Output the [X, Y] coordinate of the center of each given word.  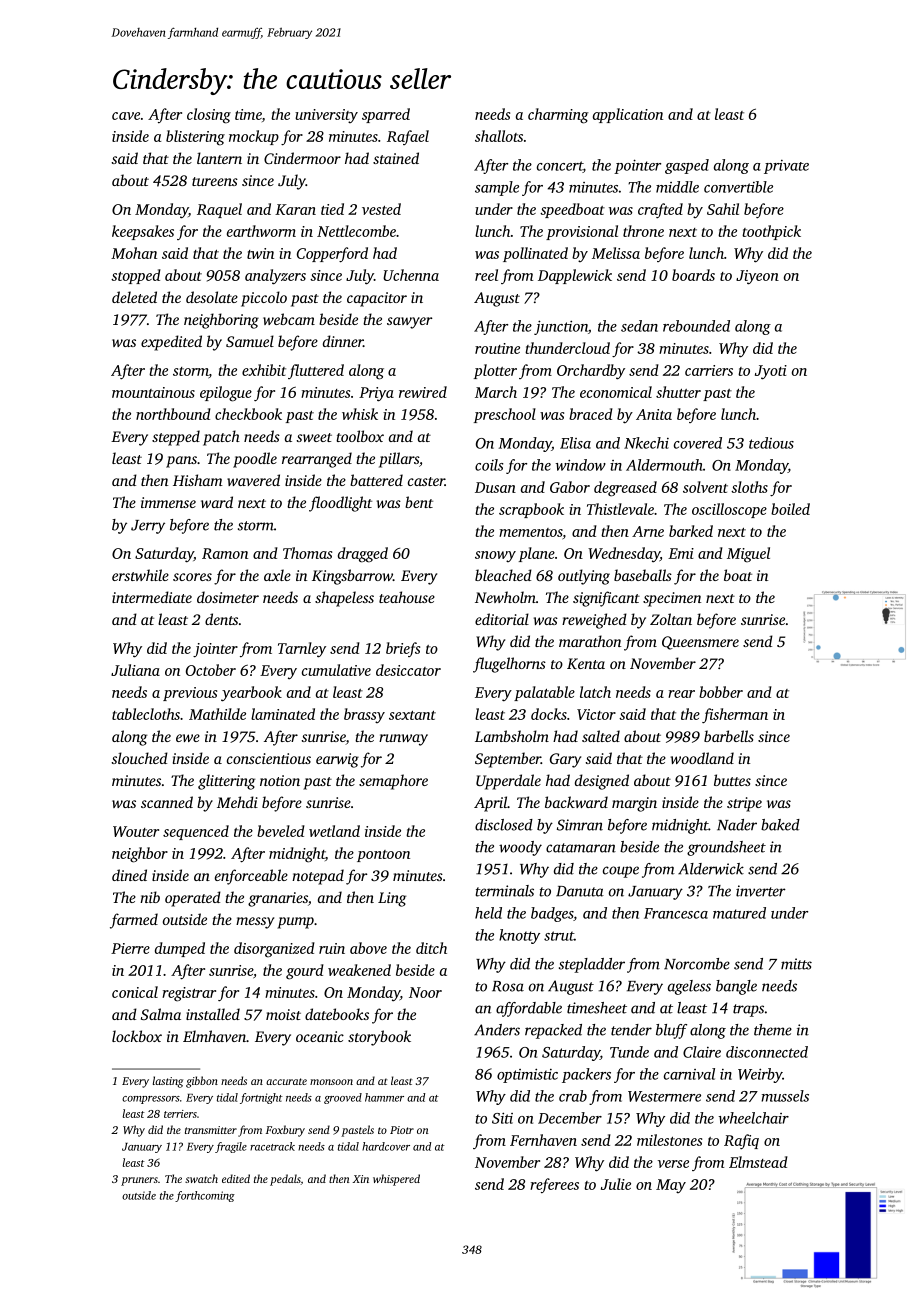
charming [558, 116]
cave [126, 116]
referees [554, 1185]
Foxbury [285, 1131]
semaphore [393, 782]
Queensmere [700, 643]
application [628, 115]
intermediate [152, 597]
